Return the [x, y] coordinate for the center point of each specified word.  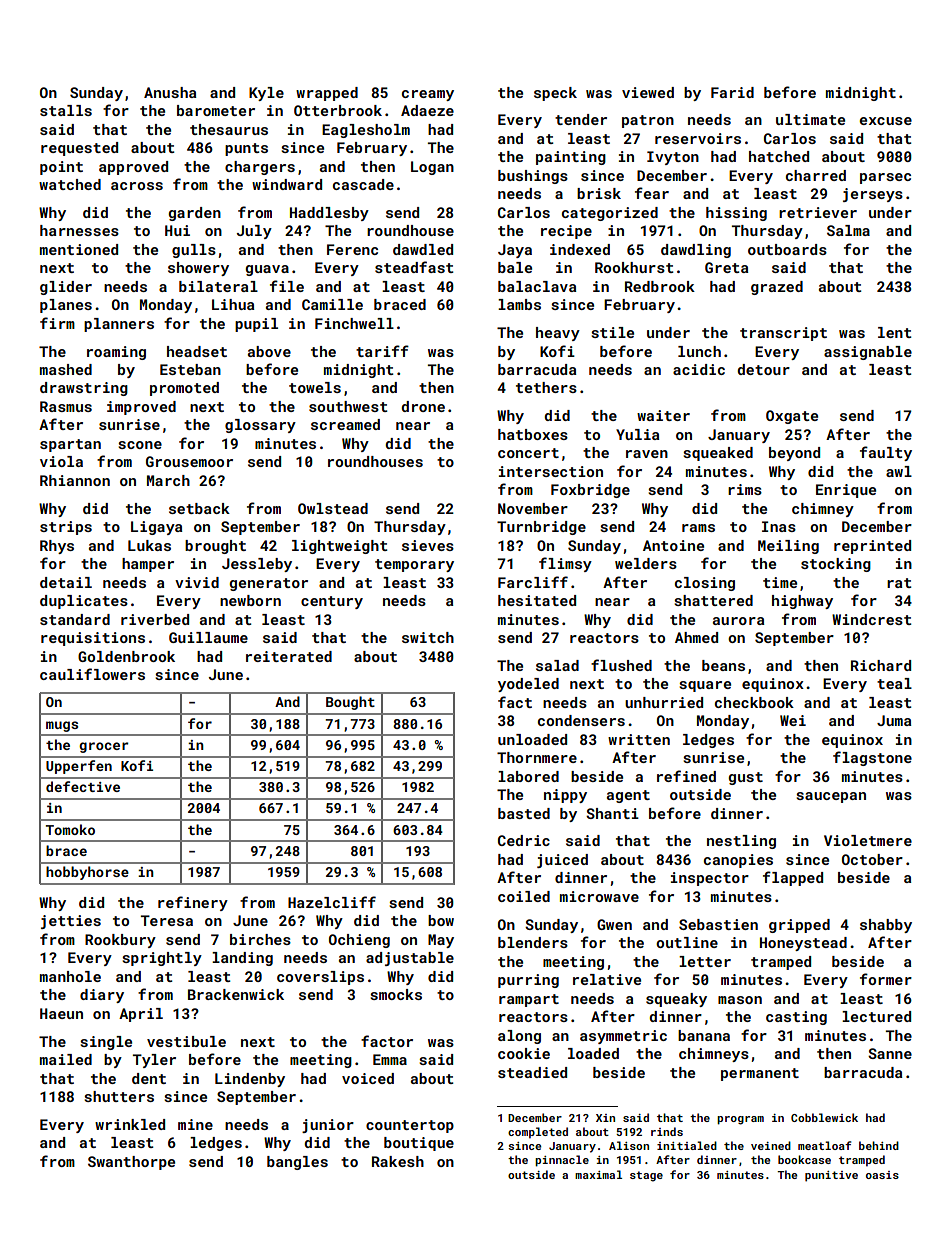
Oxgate [792, 417]
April [141, 1015]
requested [79, 149]
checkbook [754, 702]
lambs [519, 304]
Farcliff [533, 582]
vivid [197, 582]
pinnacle [562, 1161]
